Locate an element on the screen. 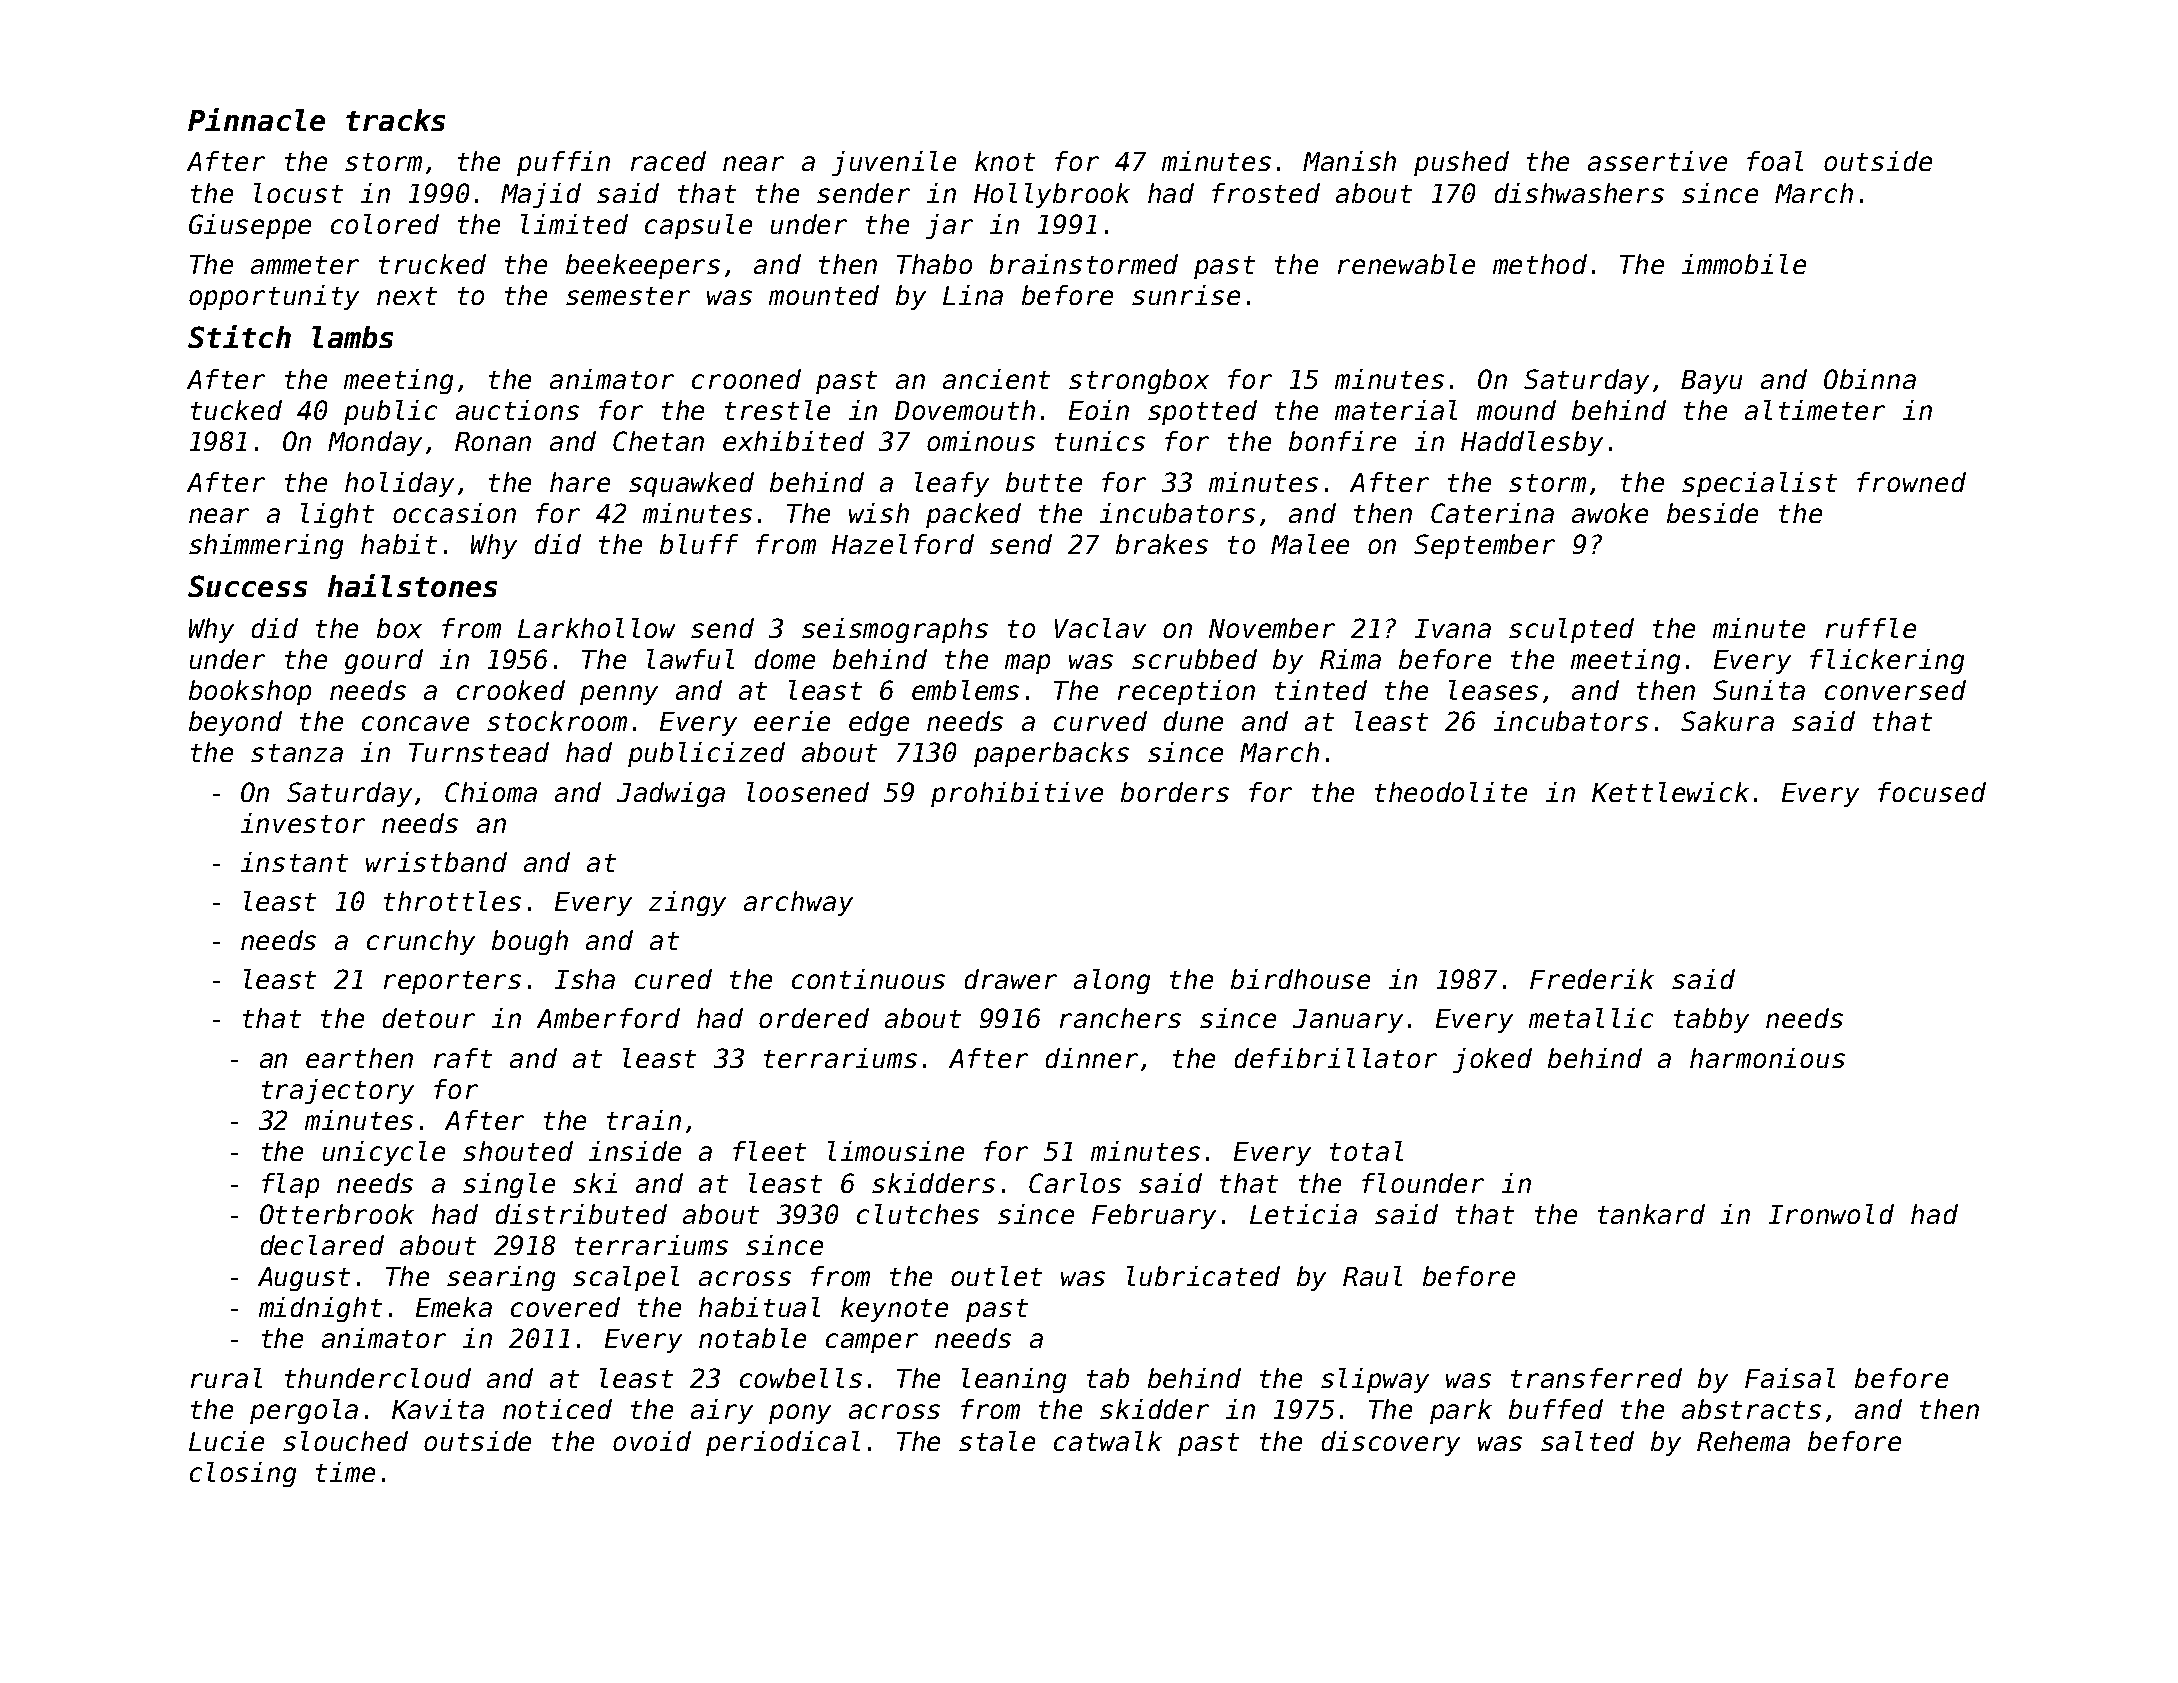  next is located at coordinates (407, 296).
